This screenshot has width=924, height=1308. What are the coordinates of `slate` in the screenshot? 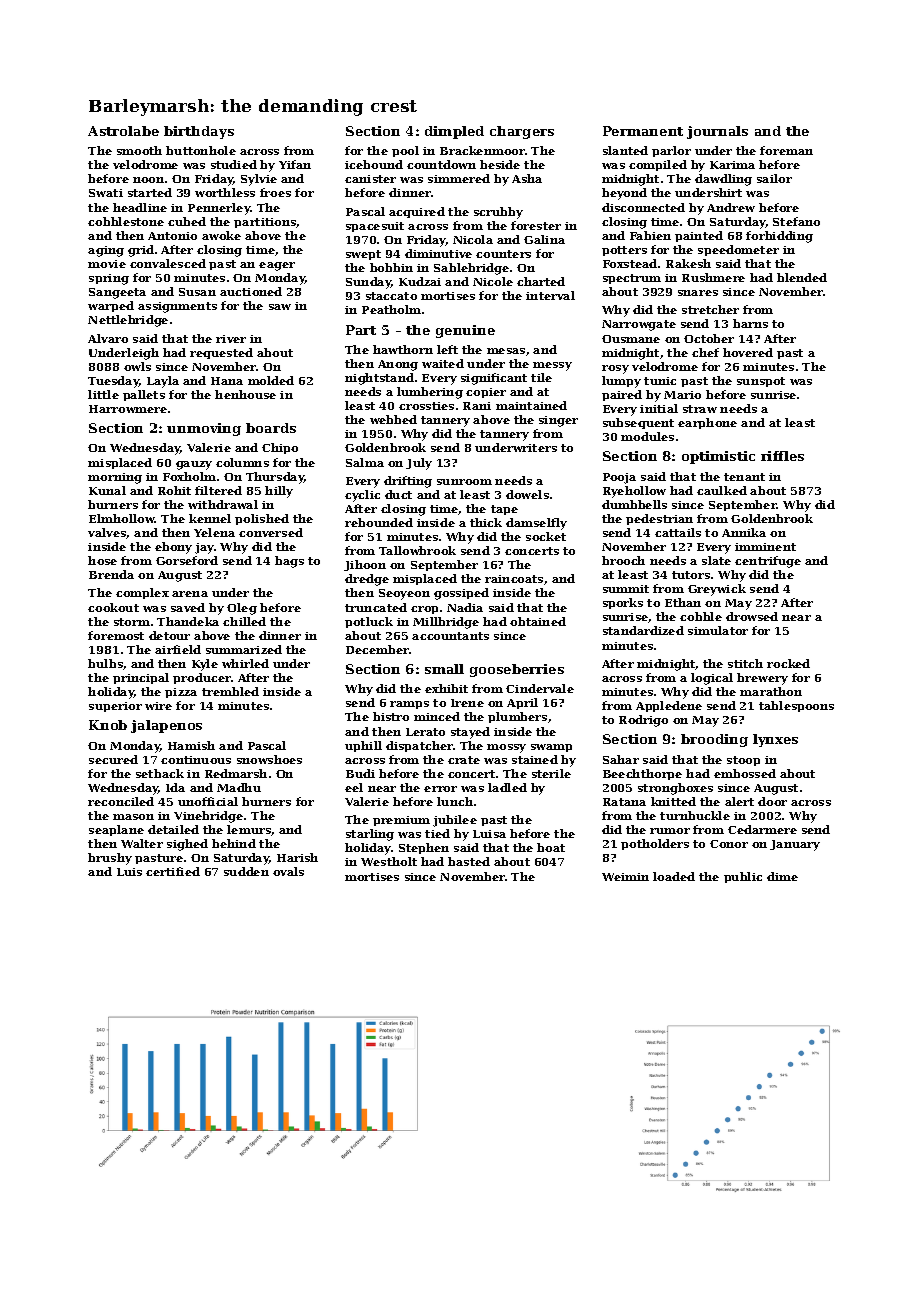 It's located at (716, 560).
